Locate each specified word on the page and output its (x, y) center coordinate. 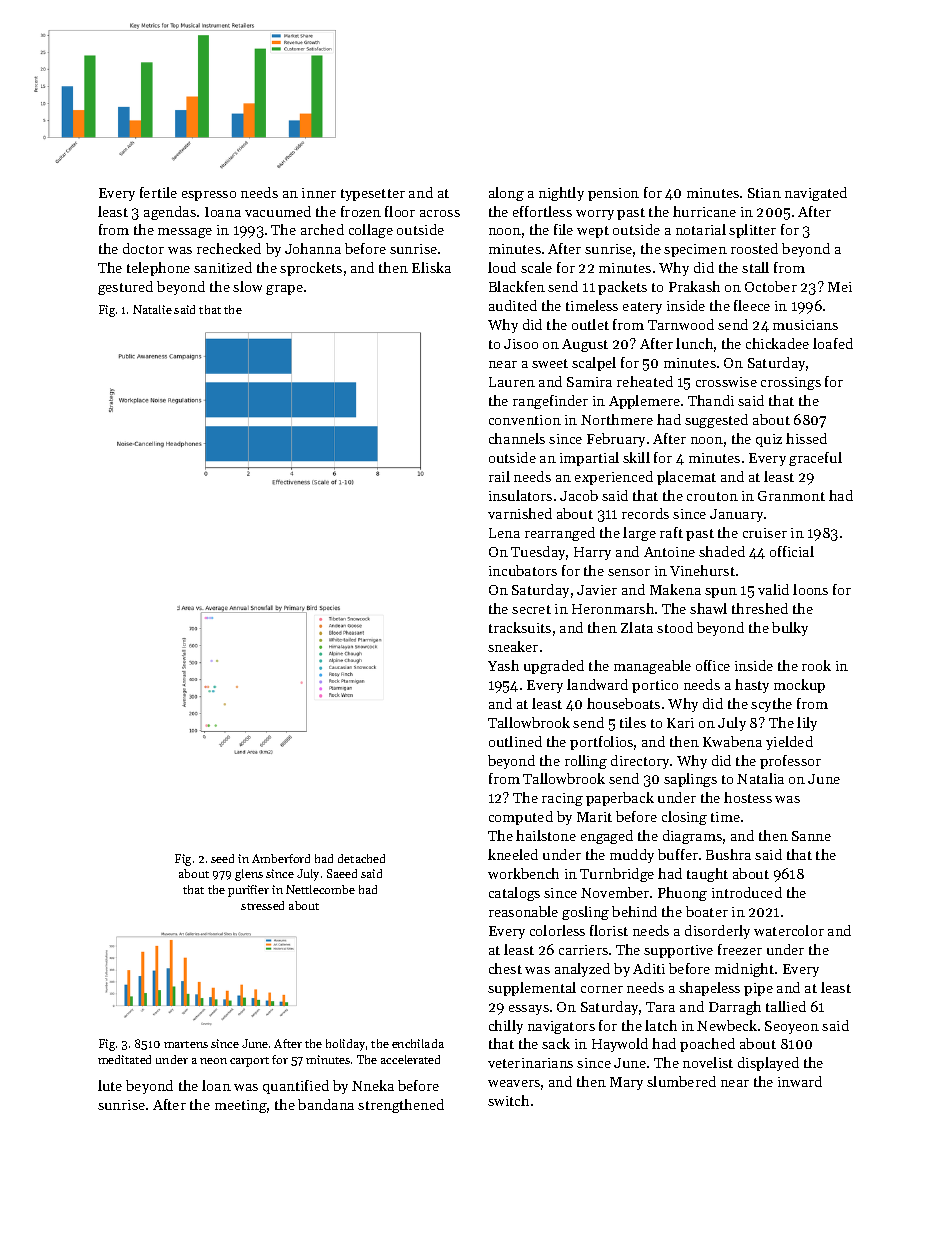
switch (508, 1100)
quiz (769, 440)
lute (110, 1085)
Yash (503, 665)
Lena (504, 533)
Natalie (152, 309)
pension (613, 194)
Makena (675, 589)
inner (319, 193)
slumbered (681, 1081)
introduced (747, 892)
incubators (523, 570)
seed (222, 858)
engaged (607, 837)
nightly (561, 194)
